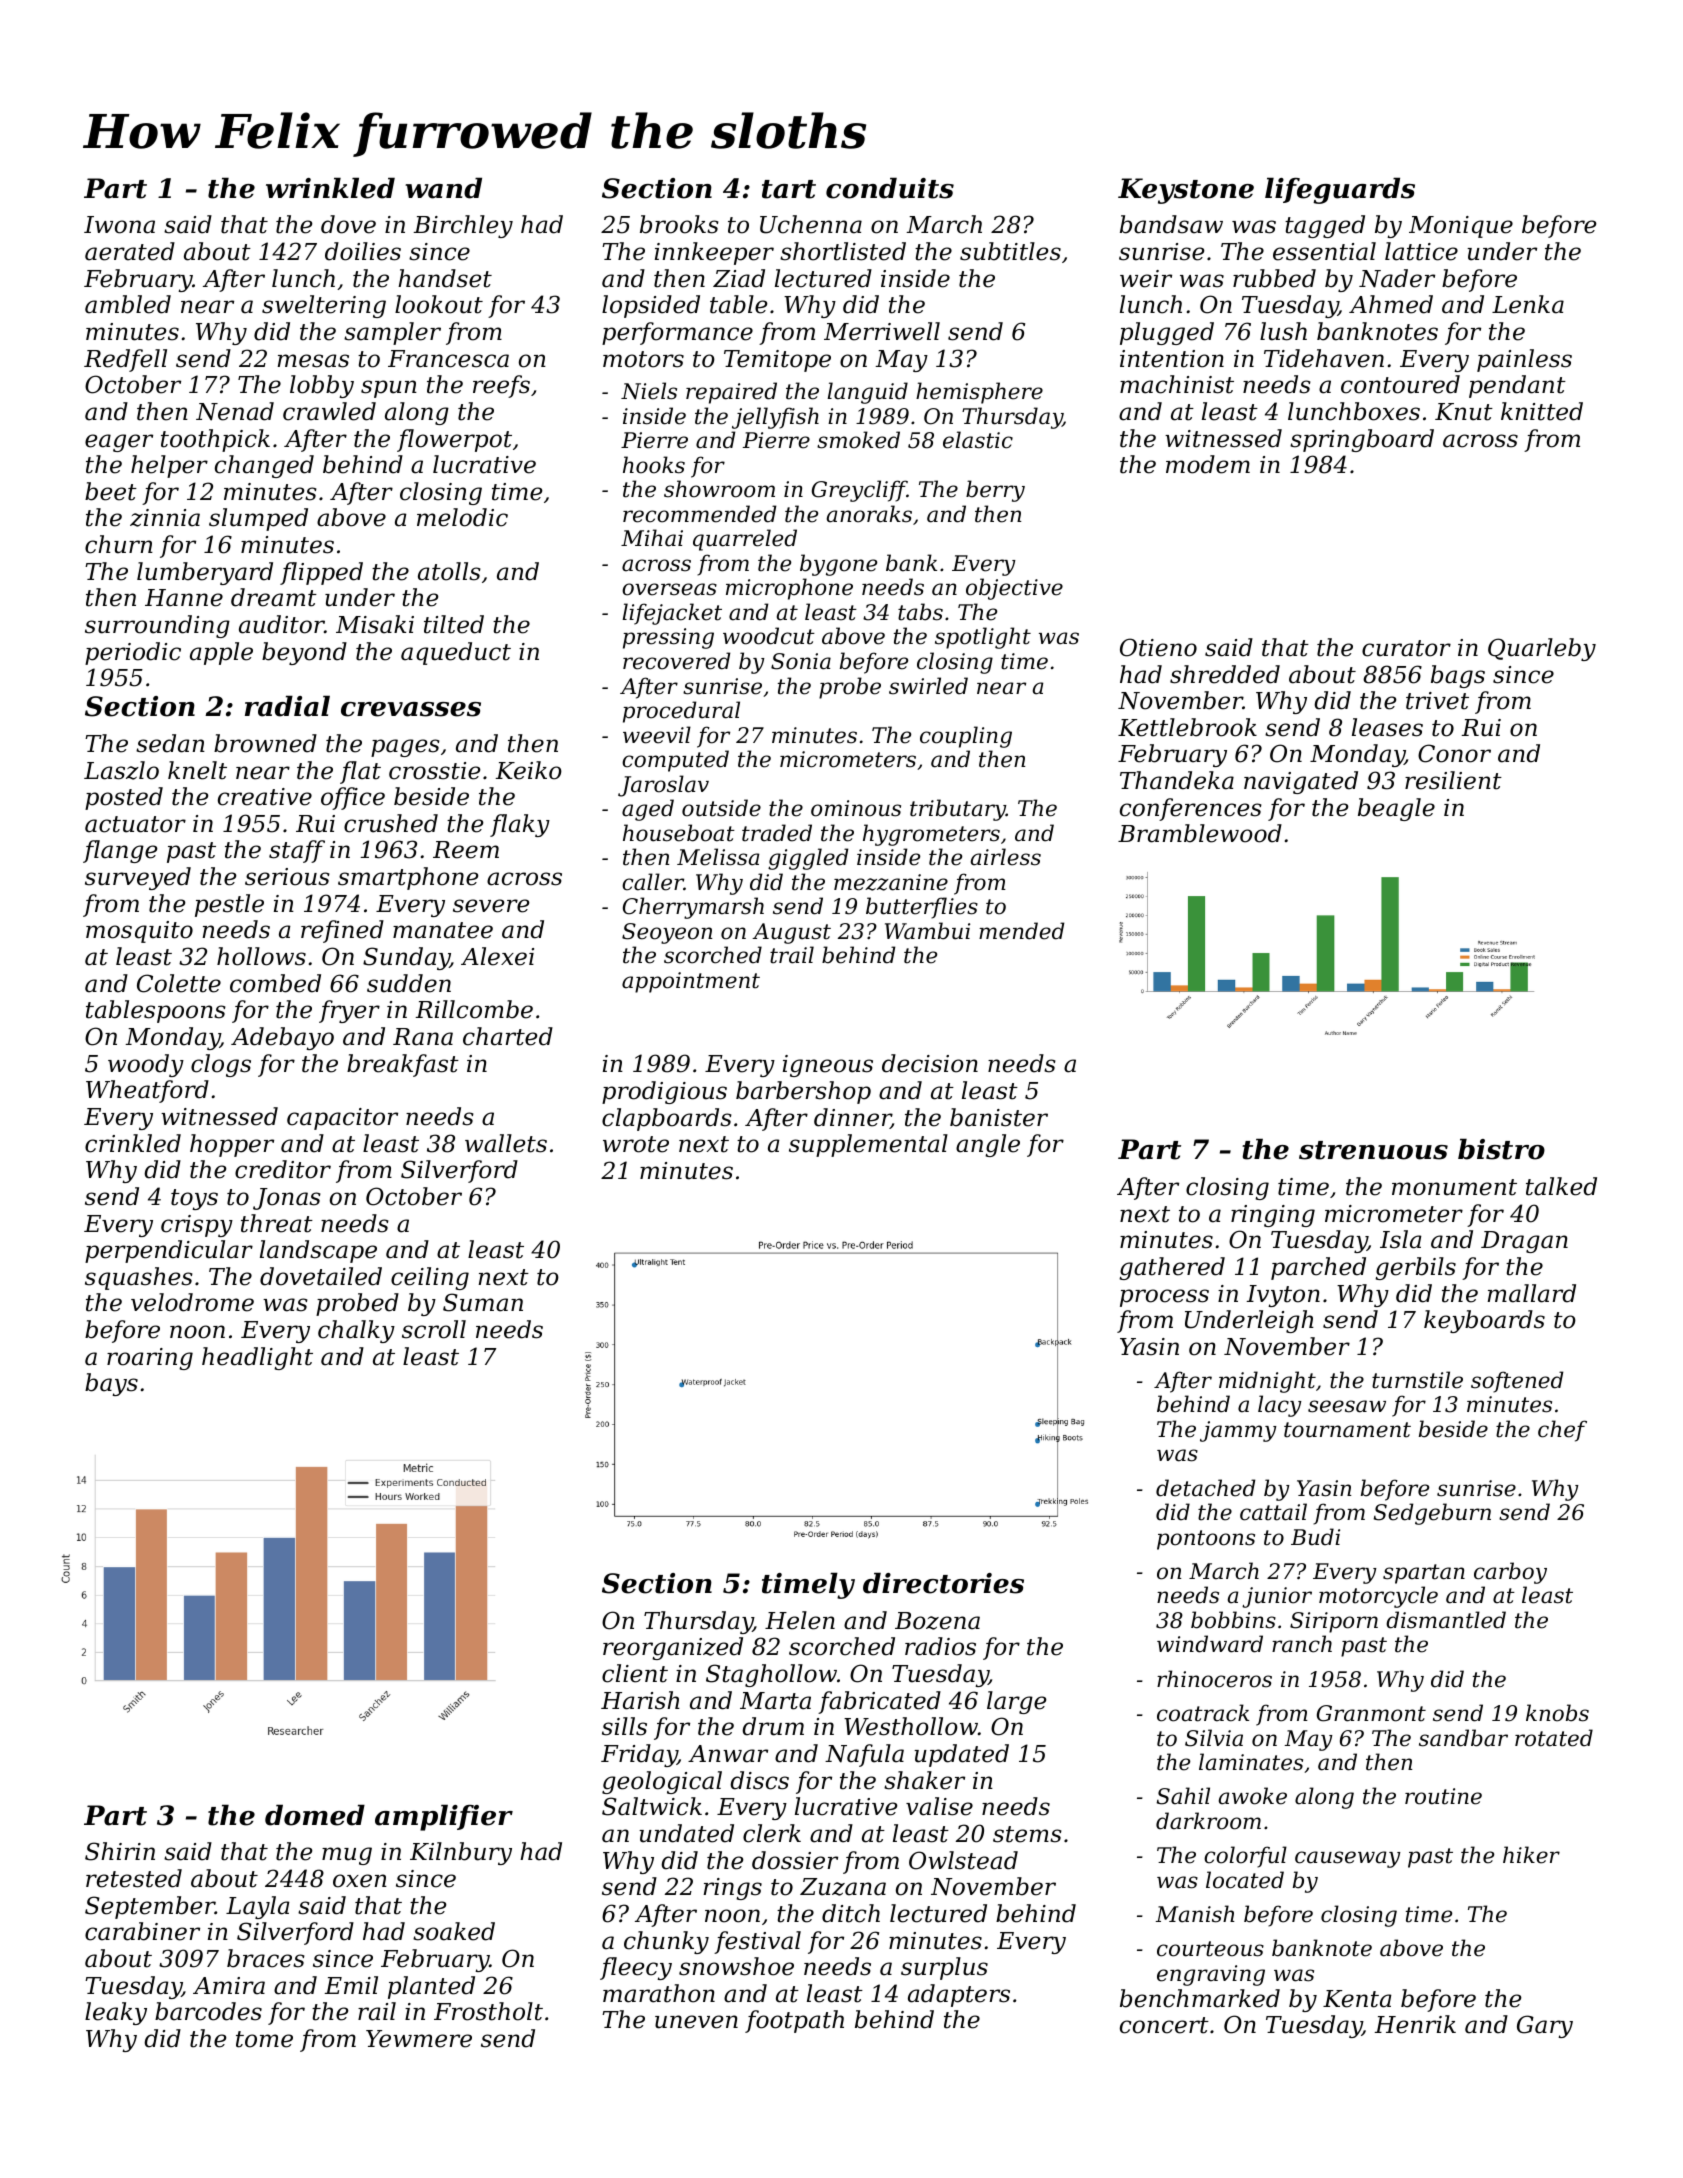  Describe the element at coordinates (777, 361) in the screenshot. I see `Temitope` at that location.
